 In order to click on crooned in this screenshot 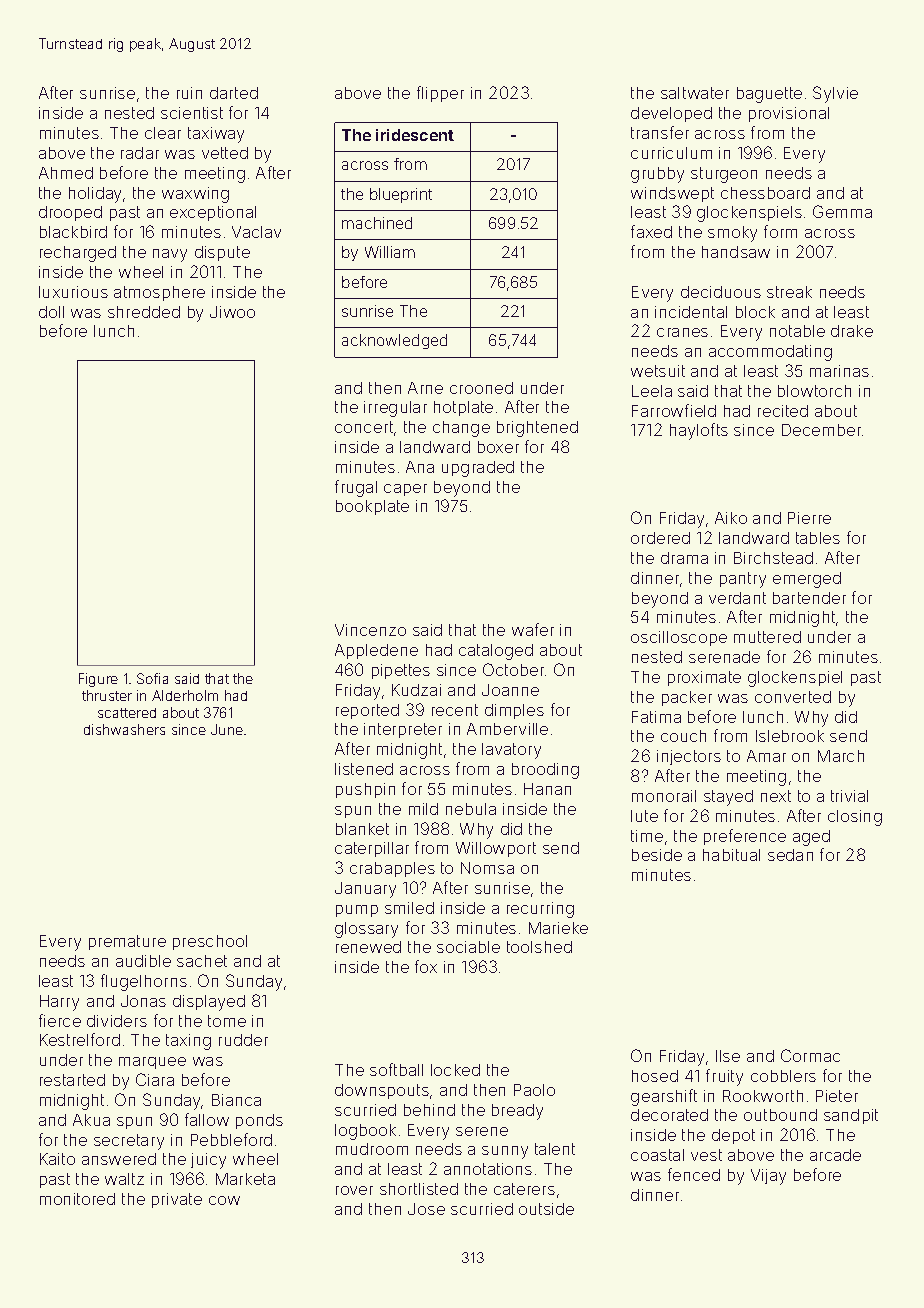, I will do `click(481, 388)`.
